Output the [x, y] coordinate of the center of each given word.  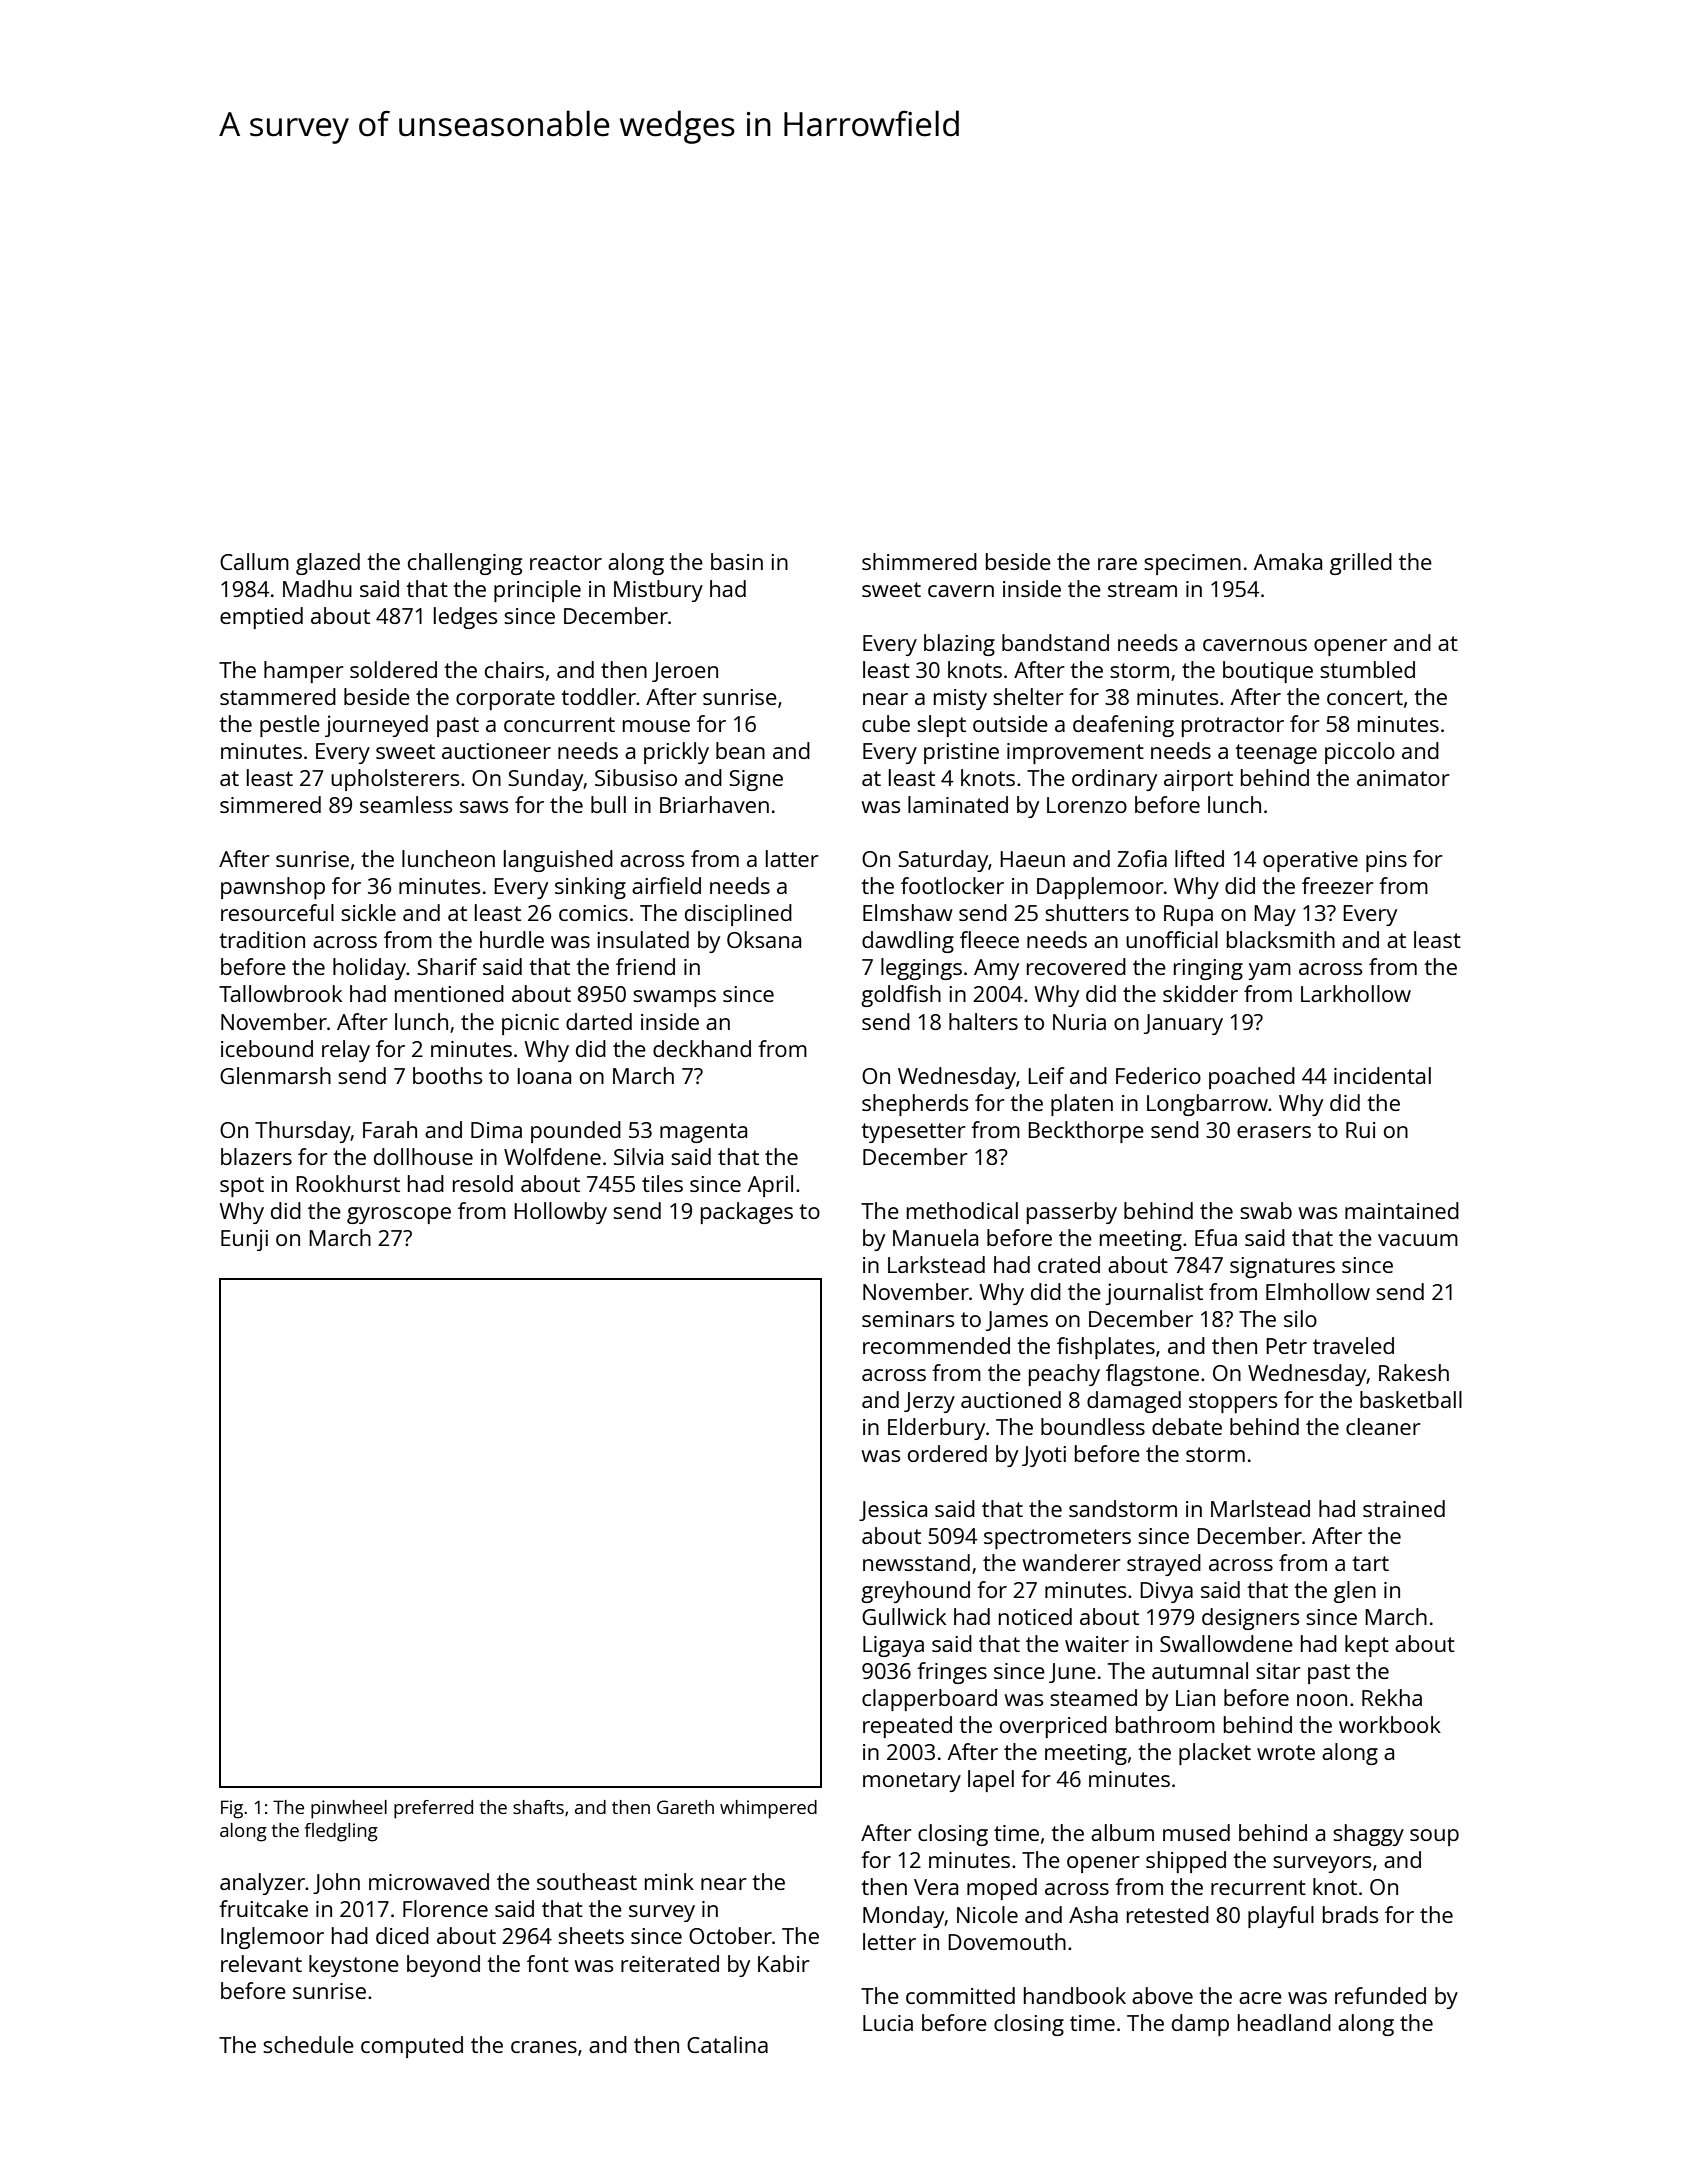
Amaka [1288, 561]
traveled [1353, 1345]
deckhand [702, 1048]
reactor [566, 562]
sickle [368, 912]
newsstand [916, 1562]
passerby [1072, 1213]
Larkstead [936, 1264]
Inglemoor [272, 1938]
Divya [1166, 1592]
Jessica [893, 1511]
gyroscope [399, 1215]
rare [1117, 564]
